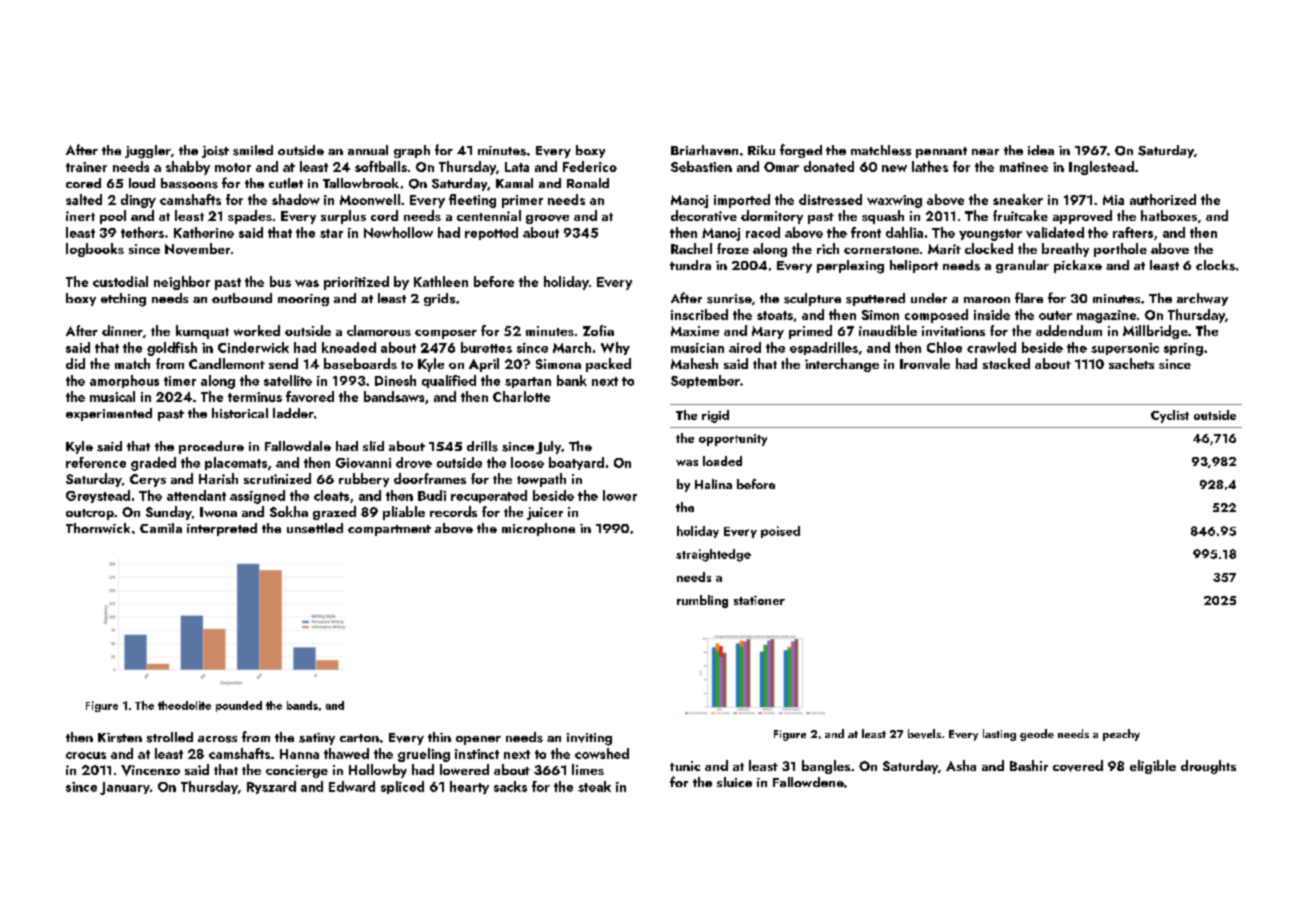 The width and height of the screenshot is (1308, 924). Describe the element at coordinates (489, 496) in the screenshot. I see `recuperated` at that location.
